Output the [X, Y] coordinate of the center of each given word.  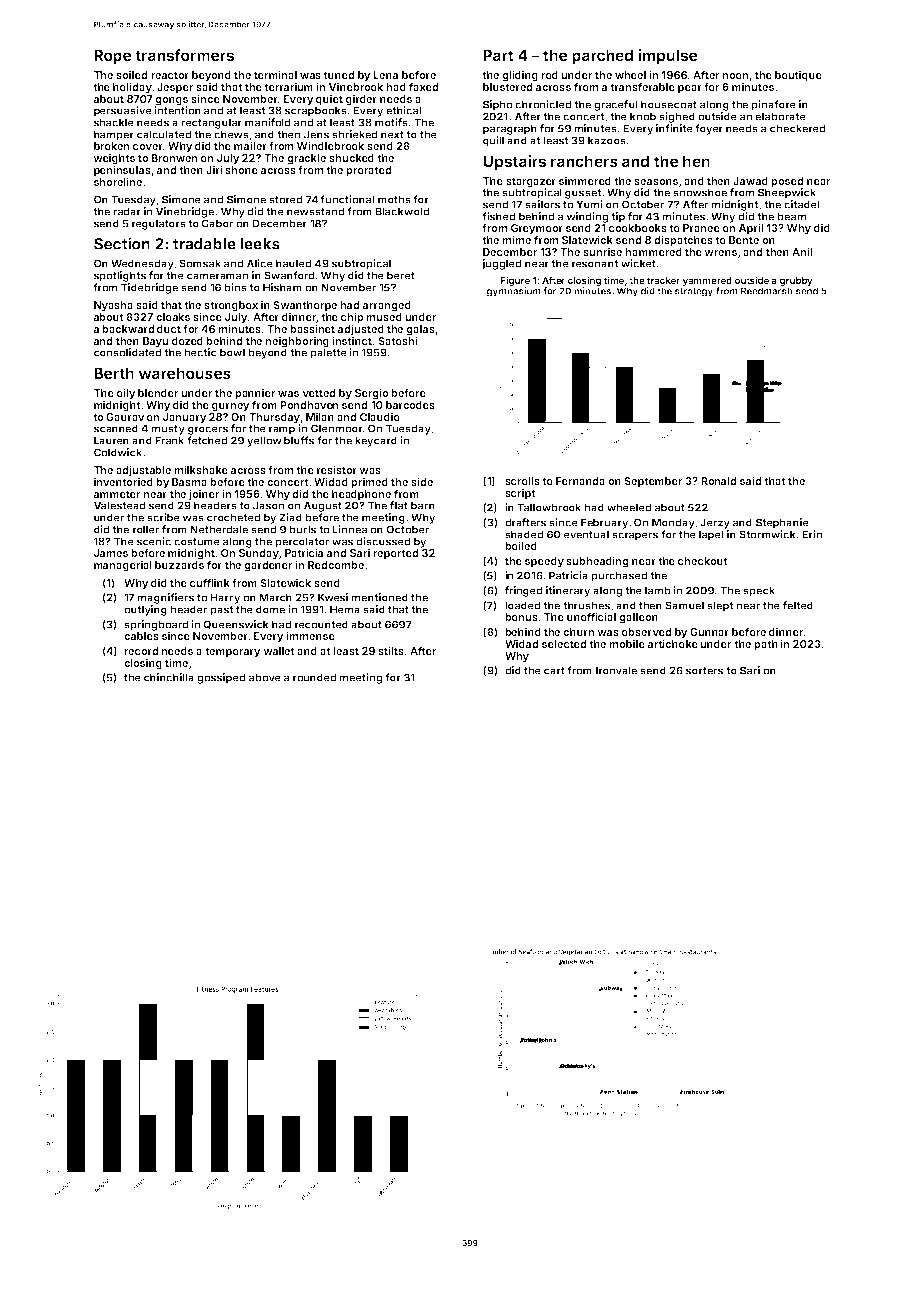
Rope [112, 56]
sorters [704, 671]
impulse [668, 56]
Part [498, 55]
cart [554, 671]
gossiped [221, 678]
